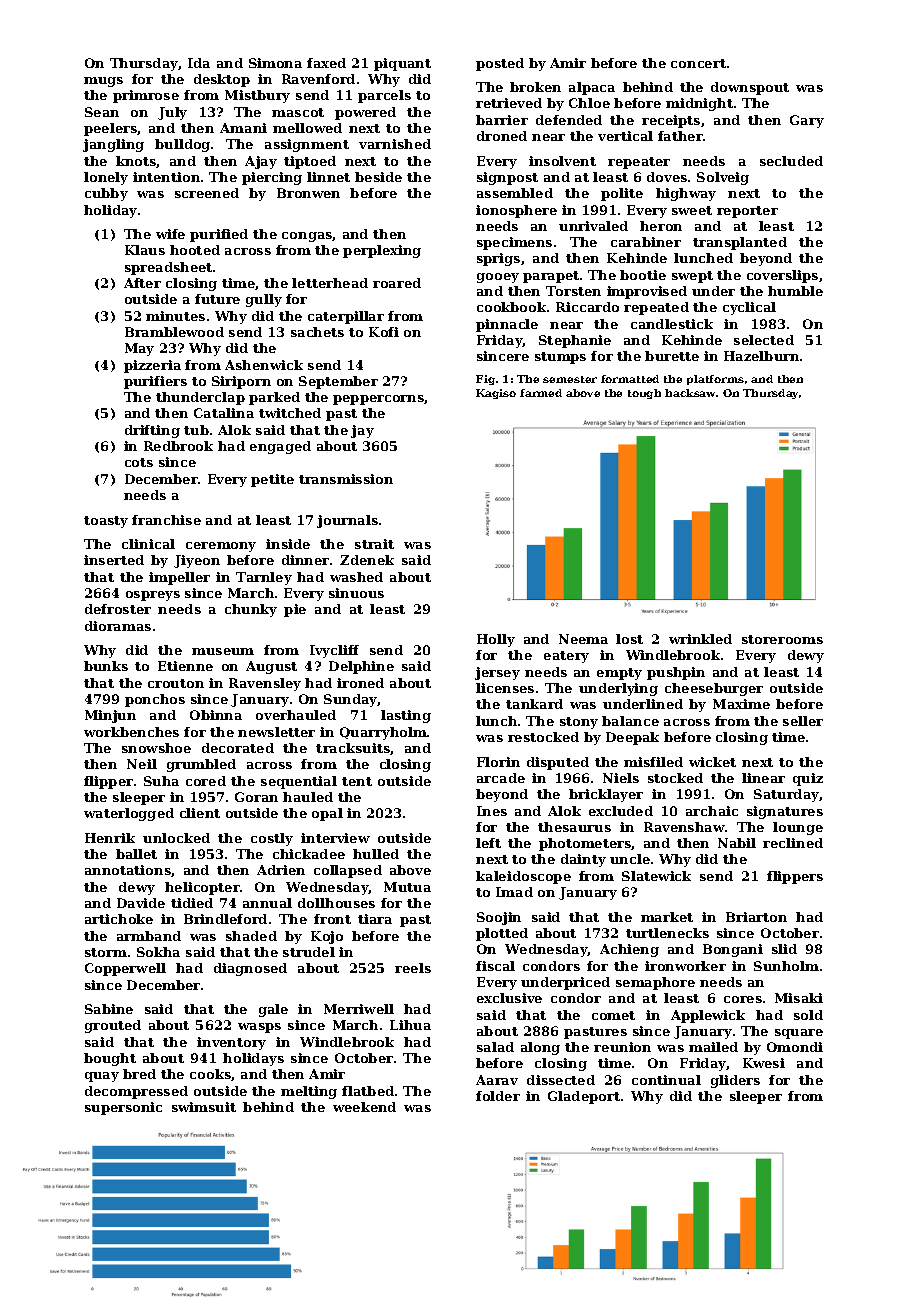  Describe the element at coordinates (541, 393) in the screenshot. I see `farmed` at that location.
